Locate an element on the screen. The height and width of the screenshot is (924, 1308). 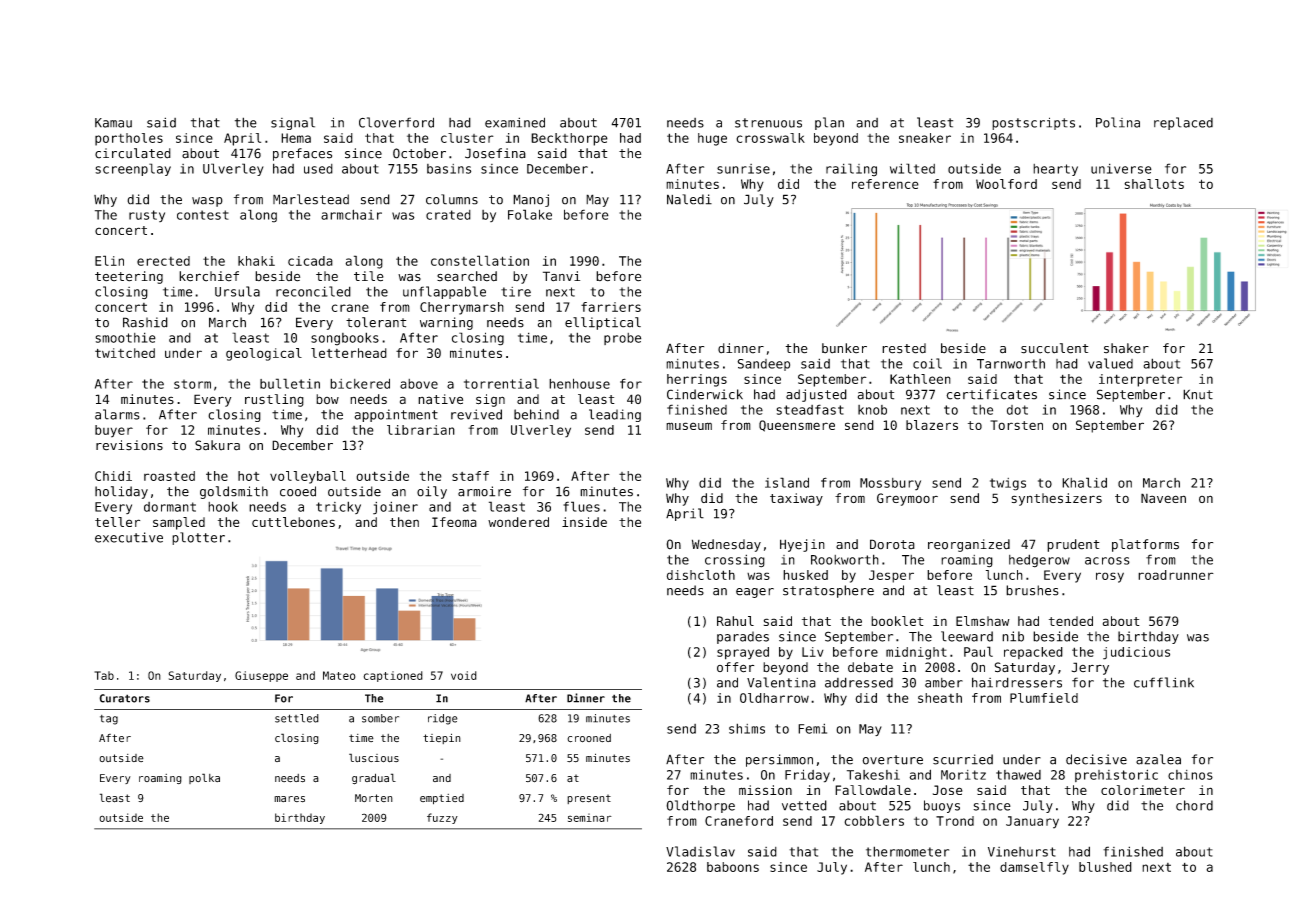
geological is located at coordinates (264, 354).
